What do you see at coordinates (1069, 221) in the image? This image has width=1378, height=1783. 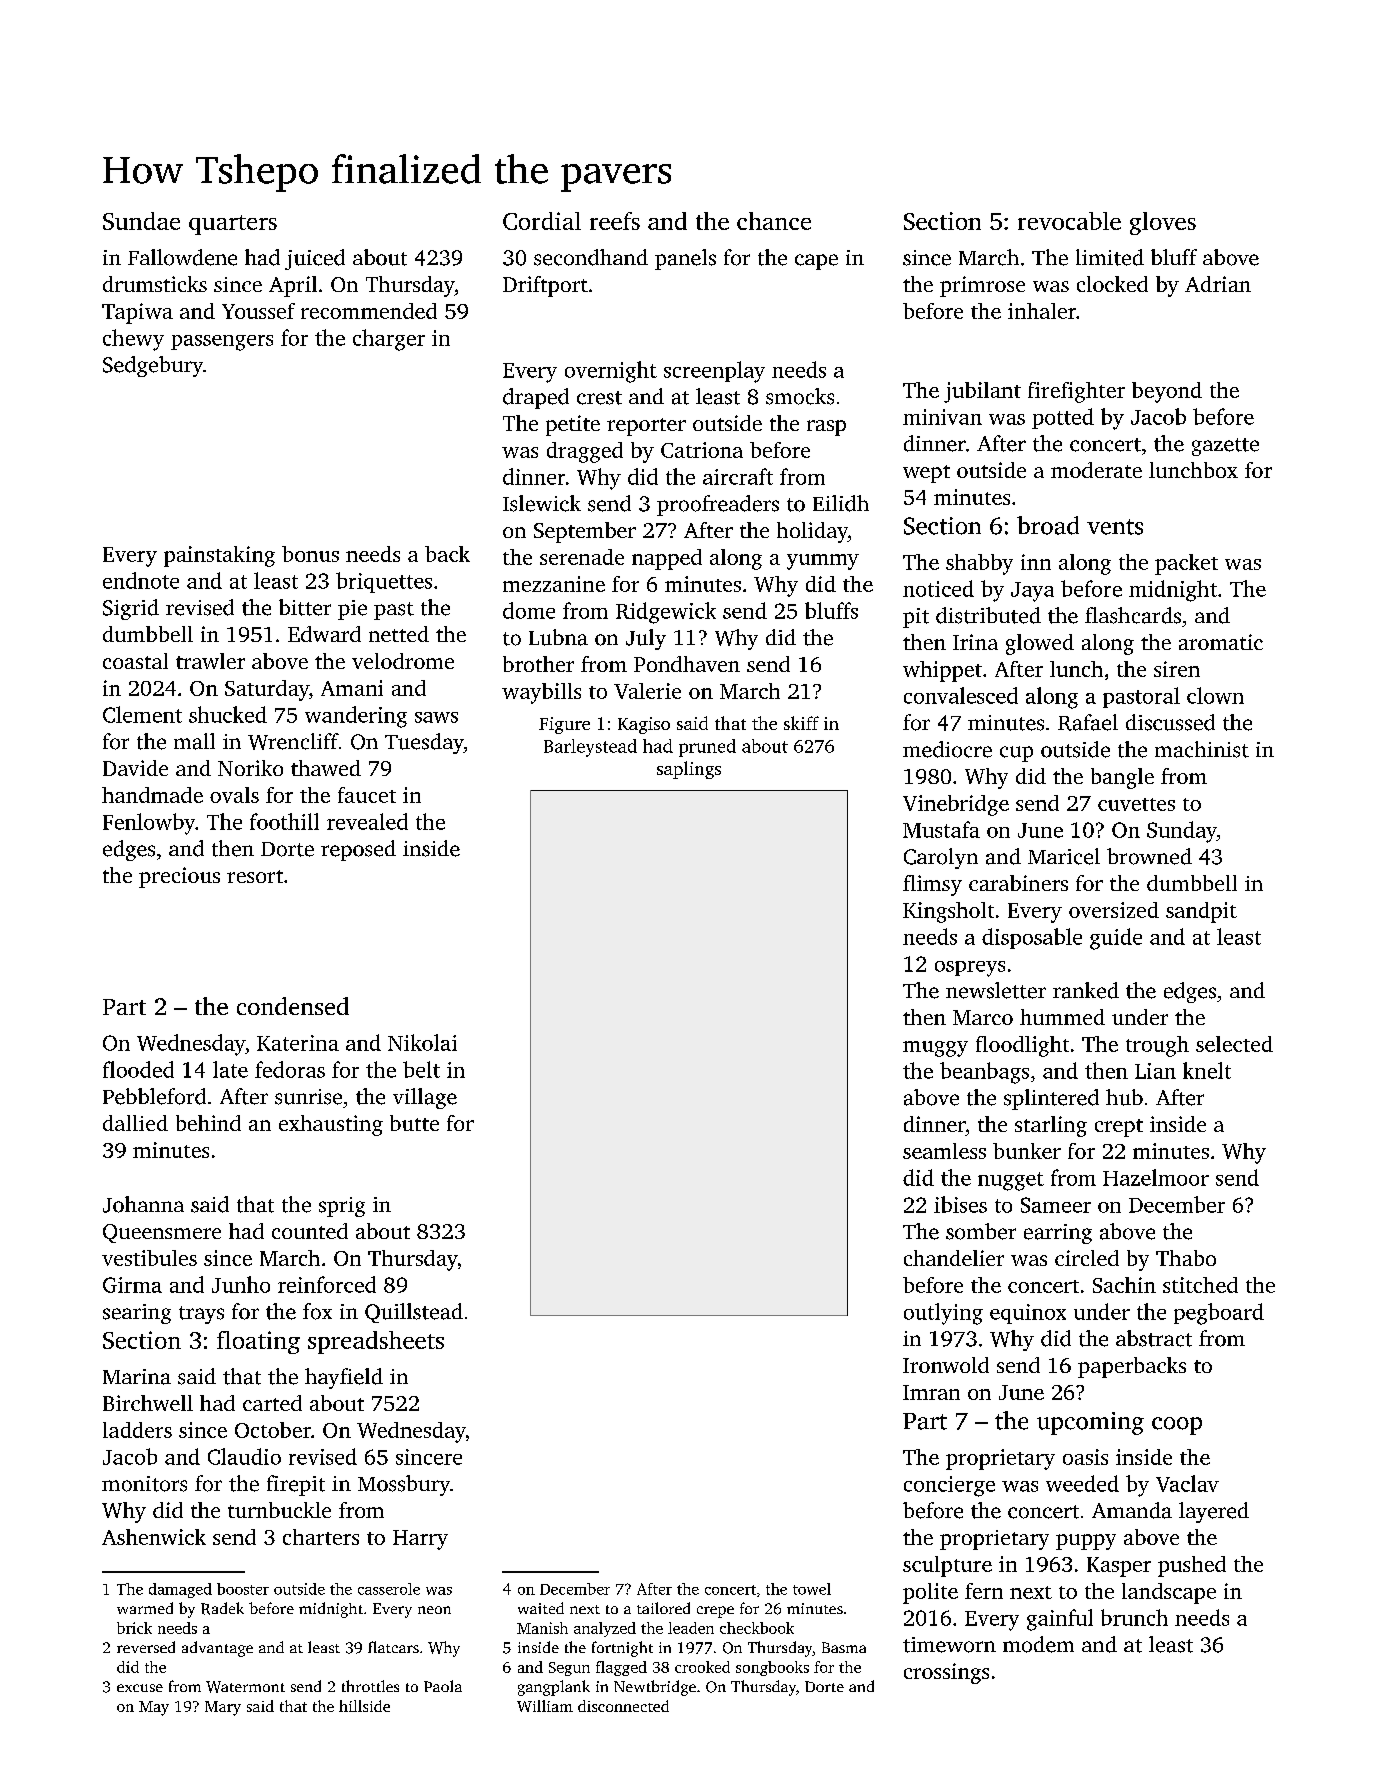 I see `revocable` at bounding box center [1069, 221].
